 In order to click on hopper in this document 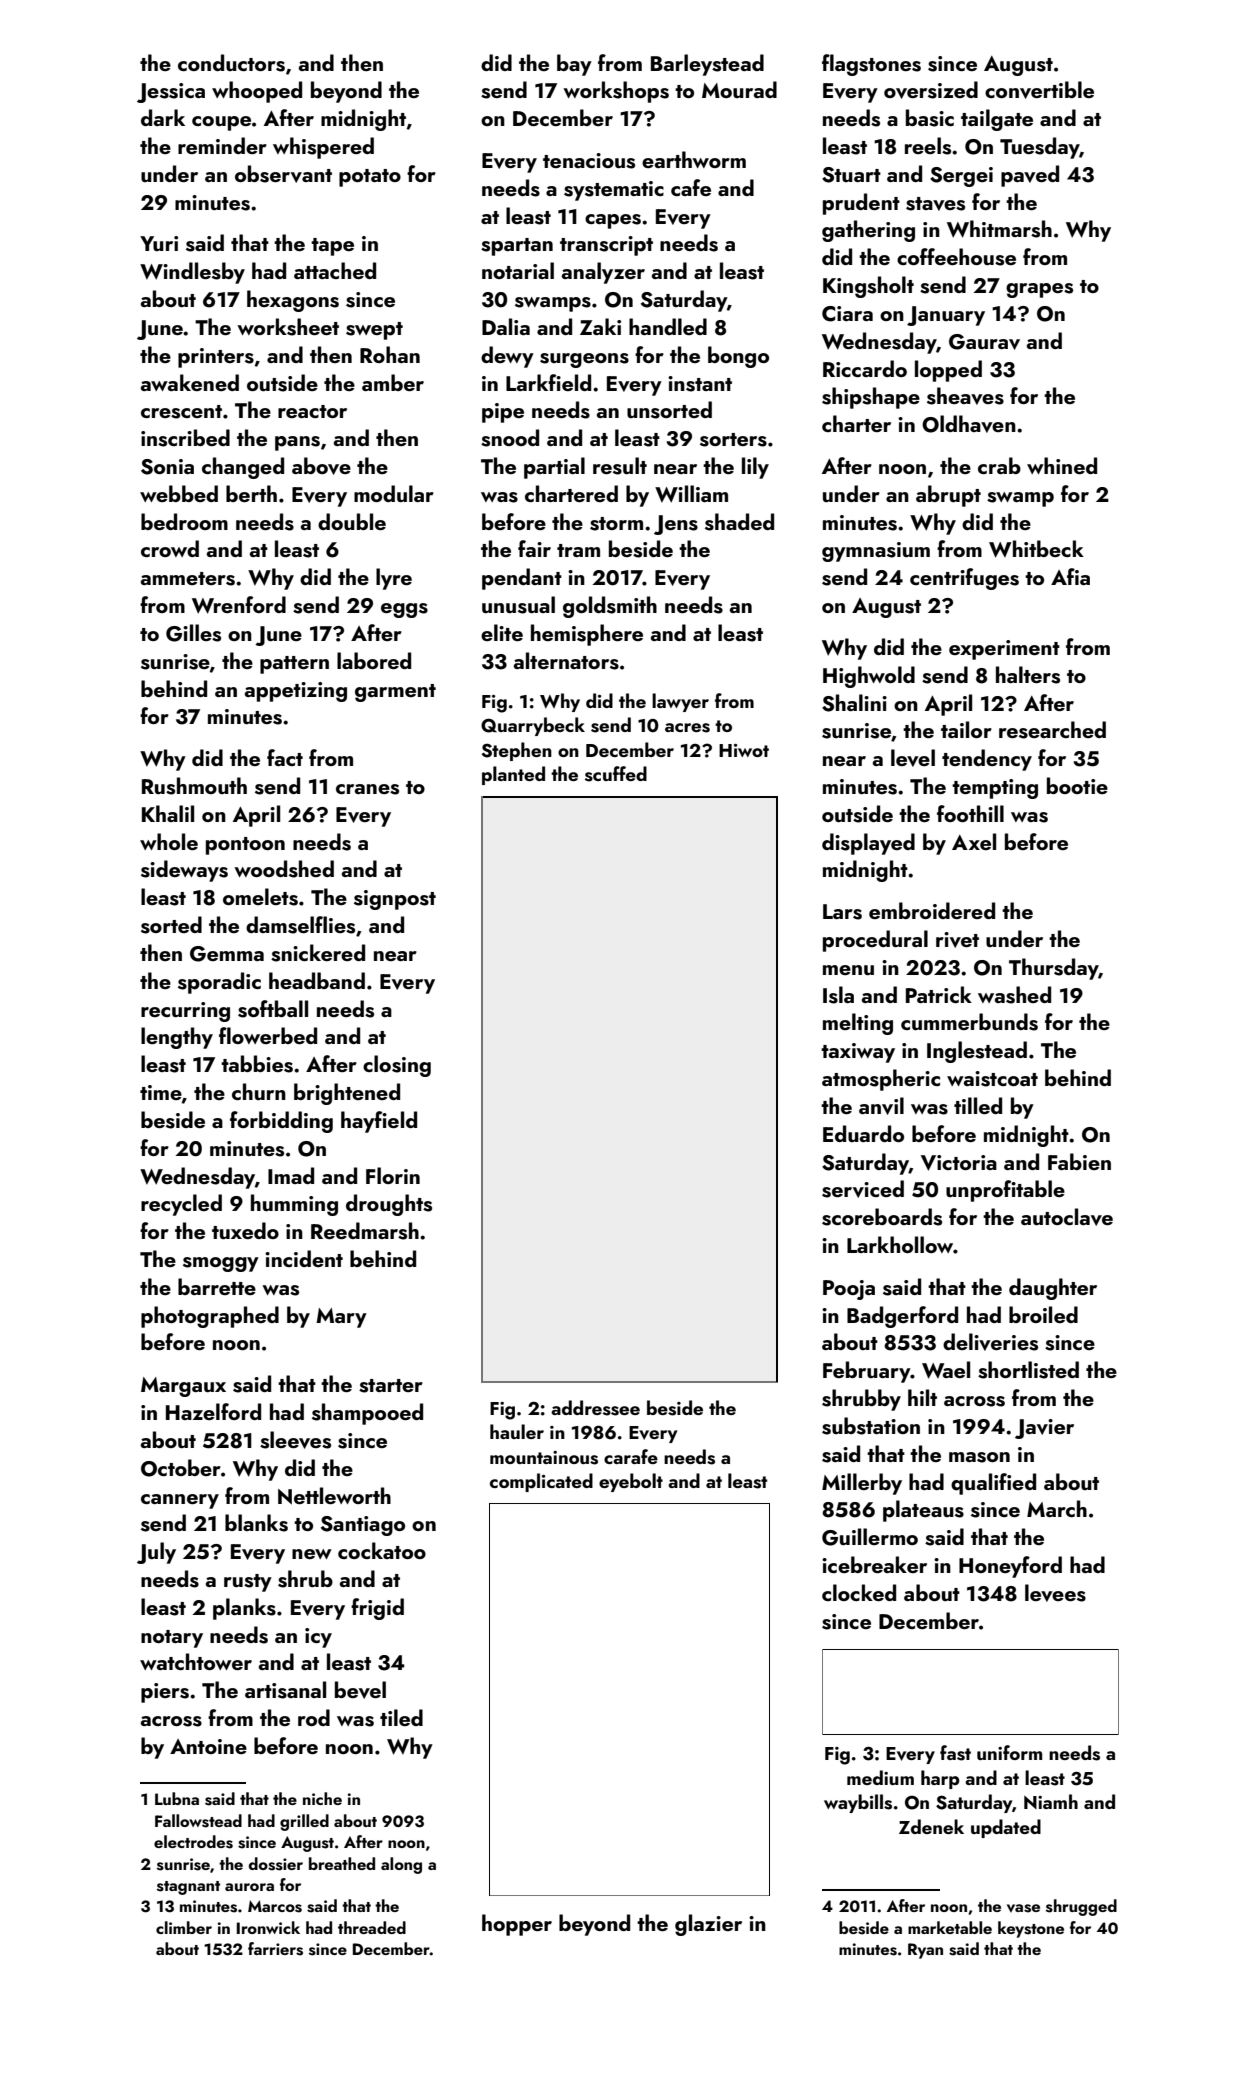, I will do `click(517, 1925)`.
